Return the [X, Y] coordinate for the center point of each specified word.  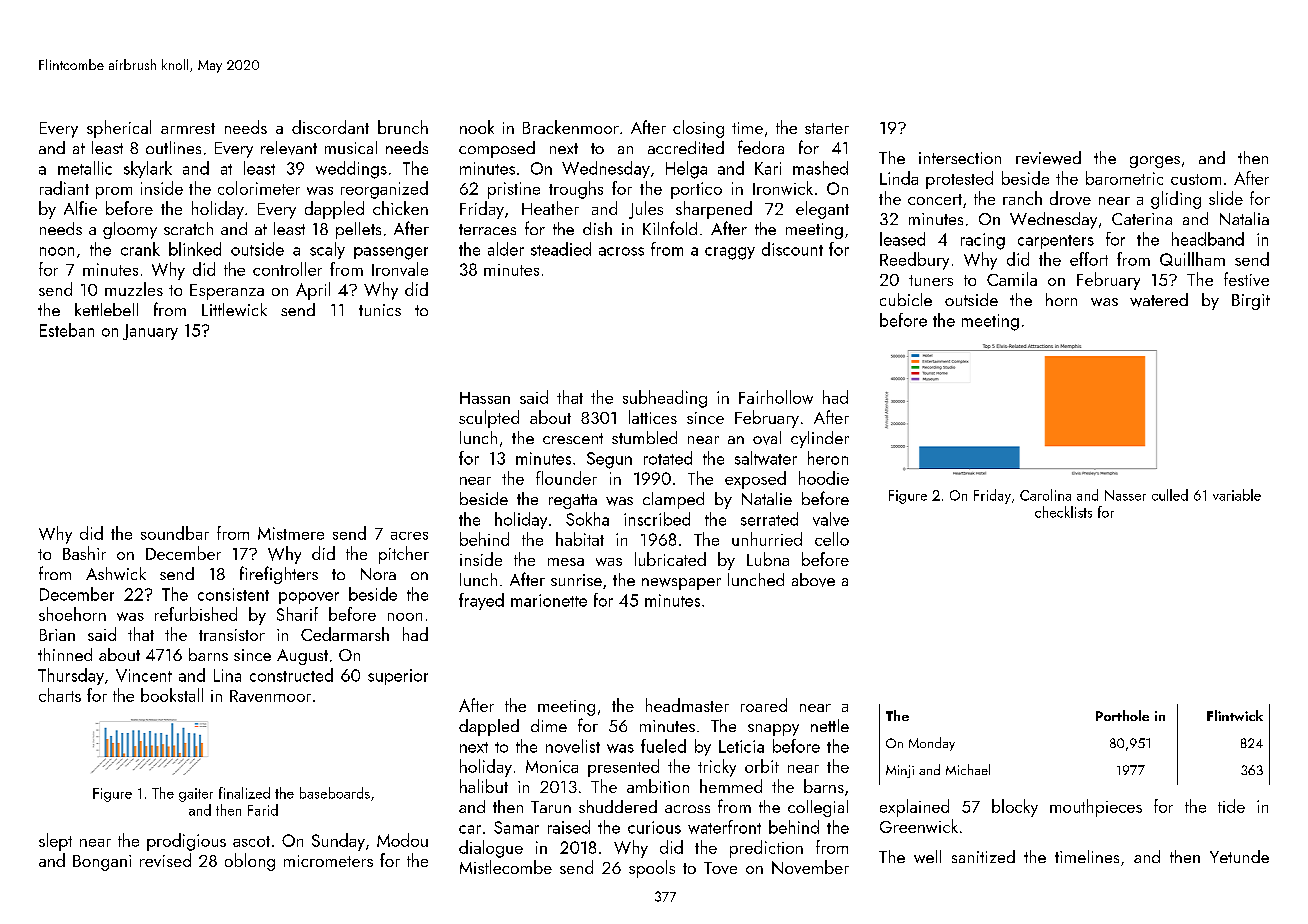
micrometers [328, 861]
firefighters [279, 575]
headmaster [687, 705]
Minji [900, 771]
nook [477, 127]
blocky [1015, 808]
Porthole [1122, 715]
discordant [330, 127]
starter [827, 128]
